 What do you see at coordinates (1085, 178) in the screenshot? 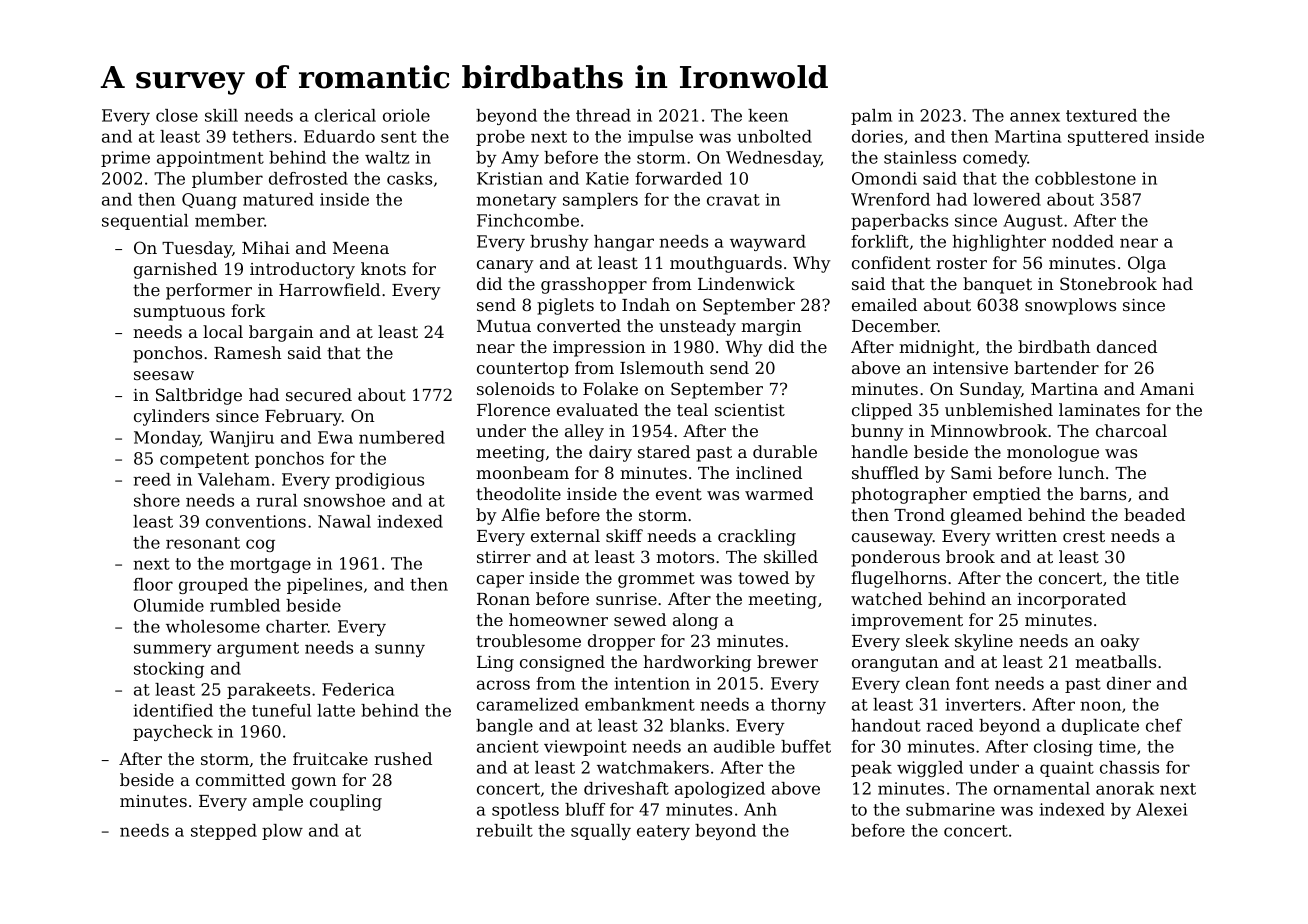
I see `cobblestone` at bounding box center [1085, 178].
